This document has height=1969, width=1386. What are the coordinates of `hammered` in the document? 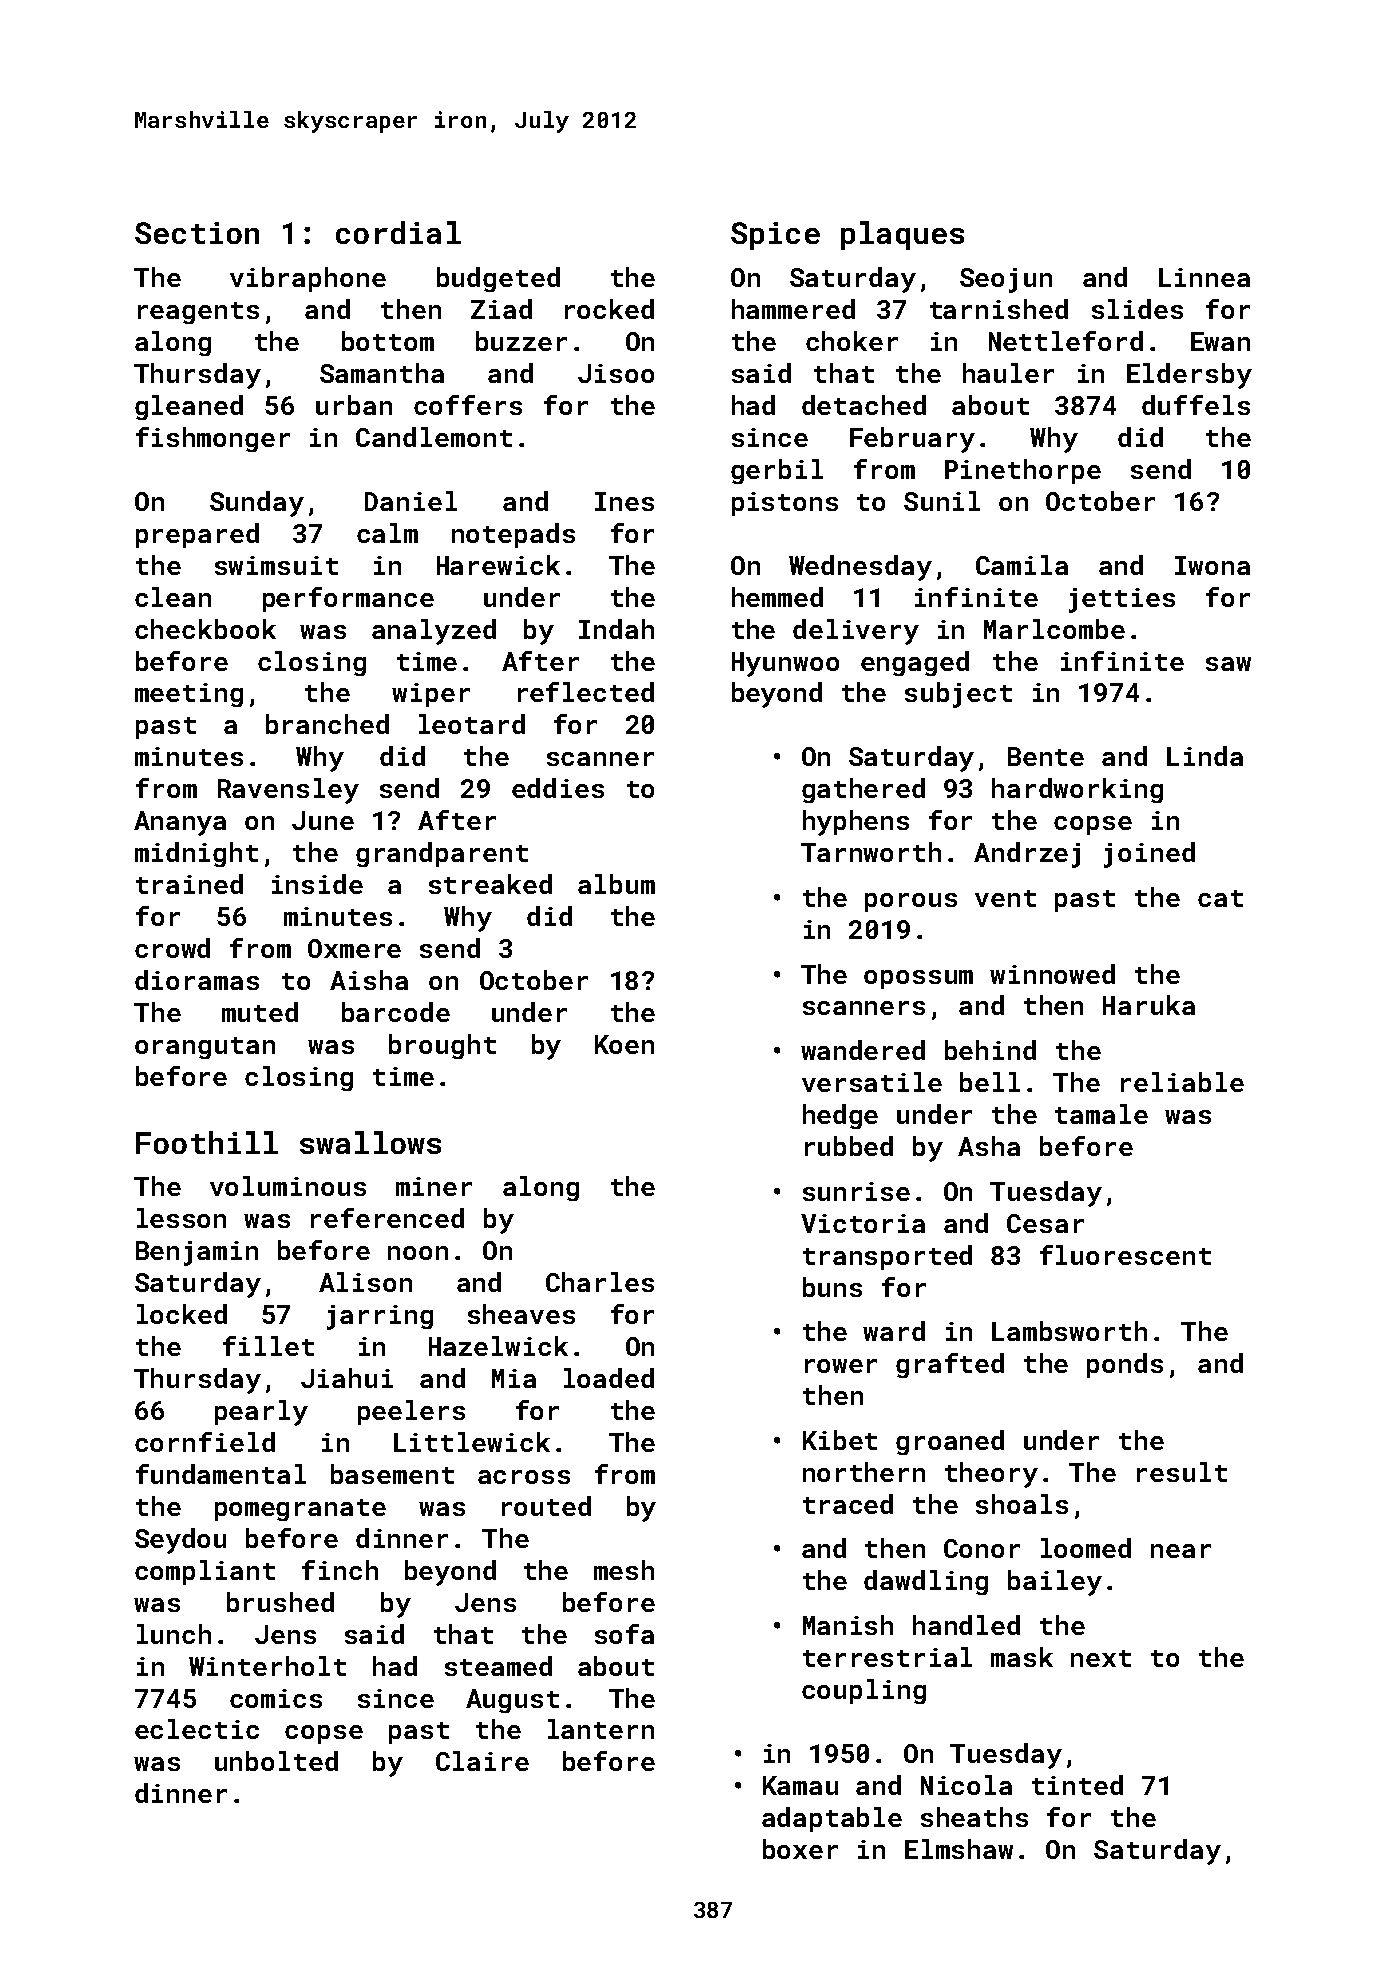 It's located at (793, 309).
